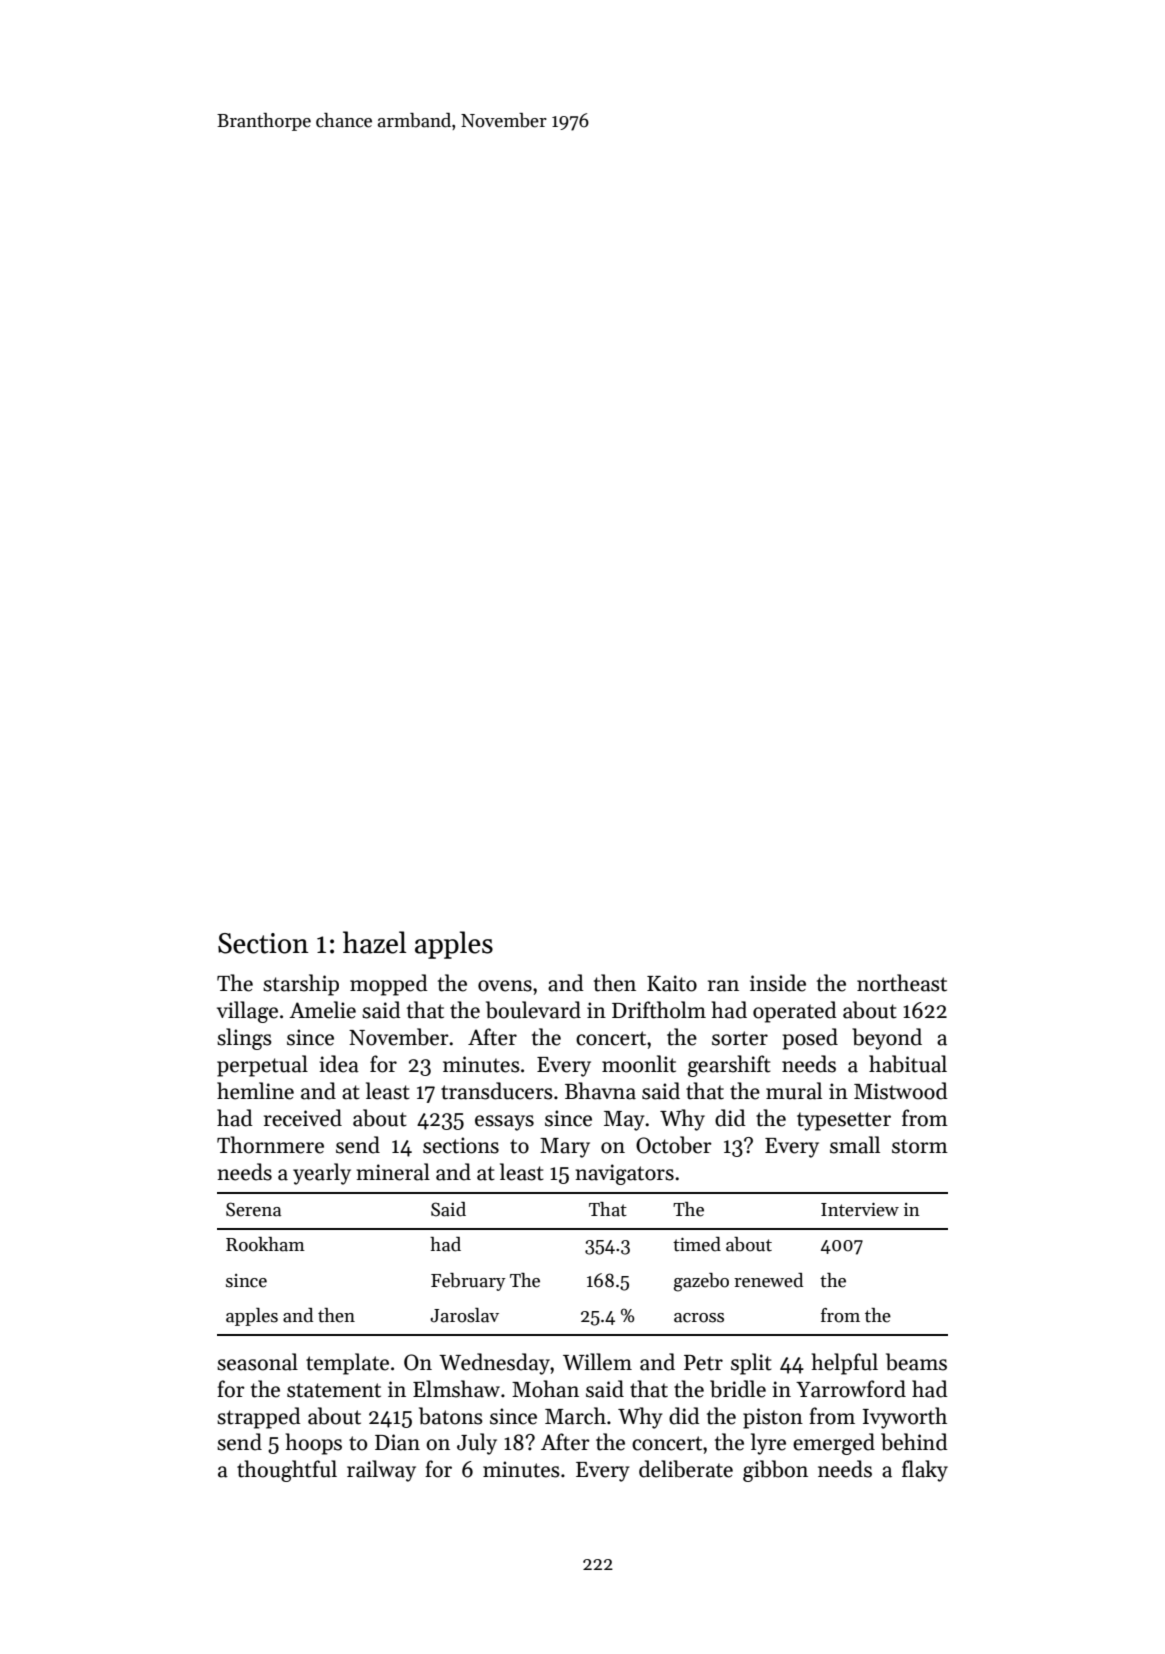  Describe the element at coordinates (374, 942) in the screenshot. I see `hazel` at that location.
